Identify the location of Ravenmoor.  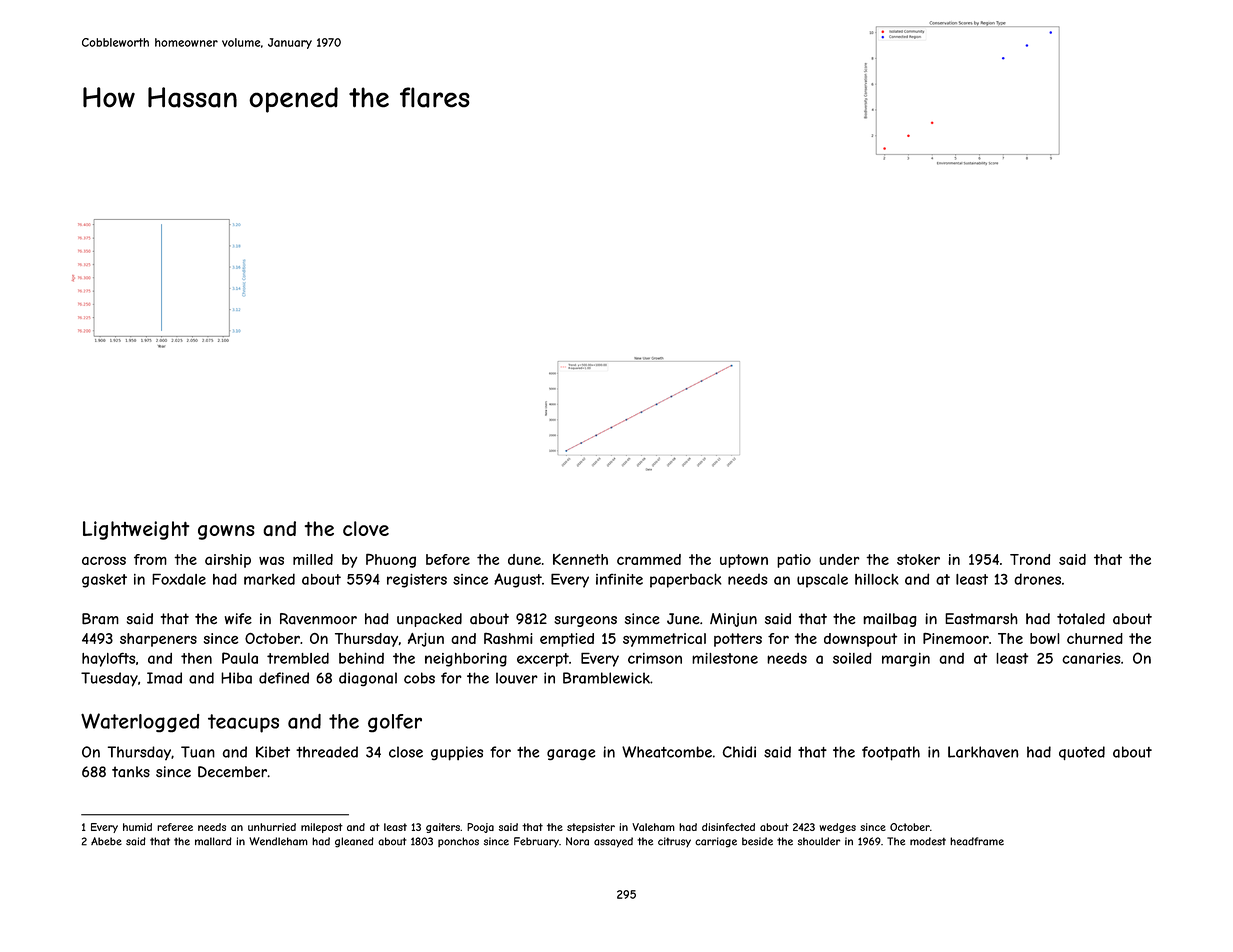
(318, 619).
